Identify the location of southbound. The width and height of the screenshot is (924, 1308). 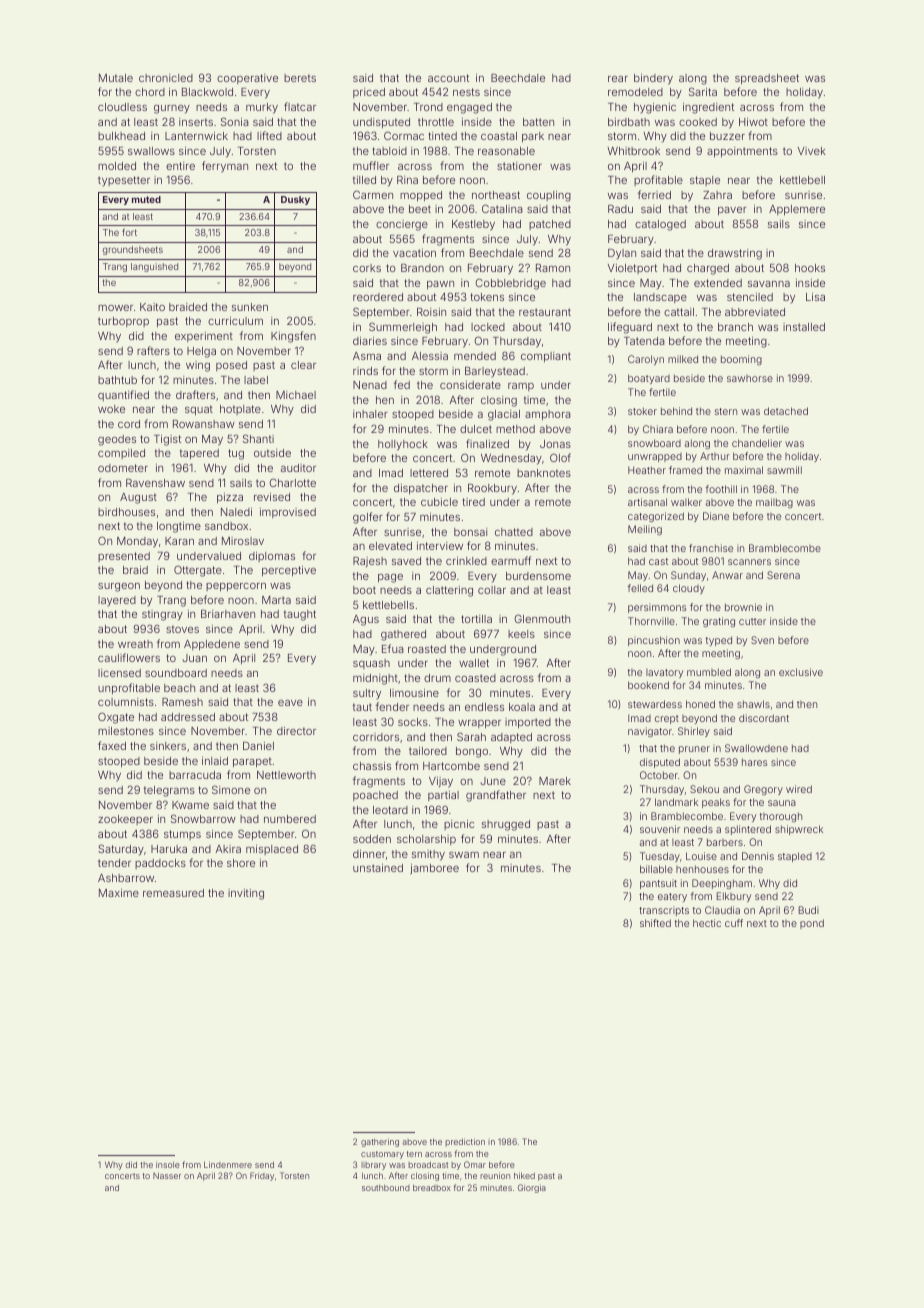
(386, 1188).
